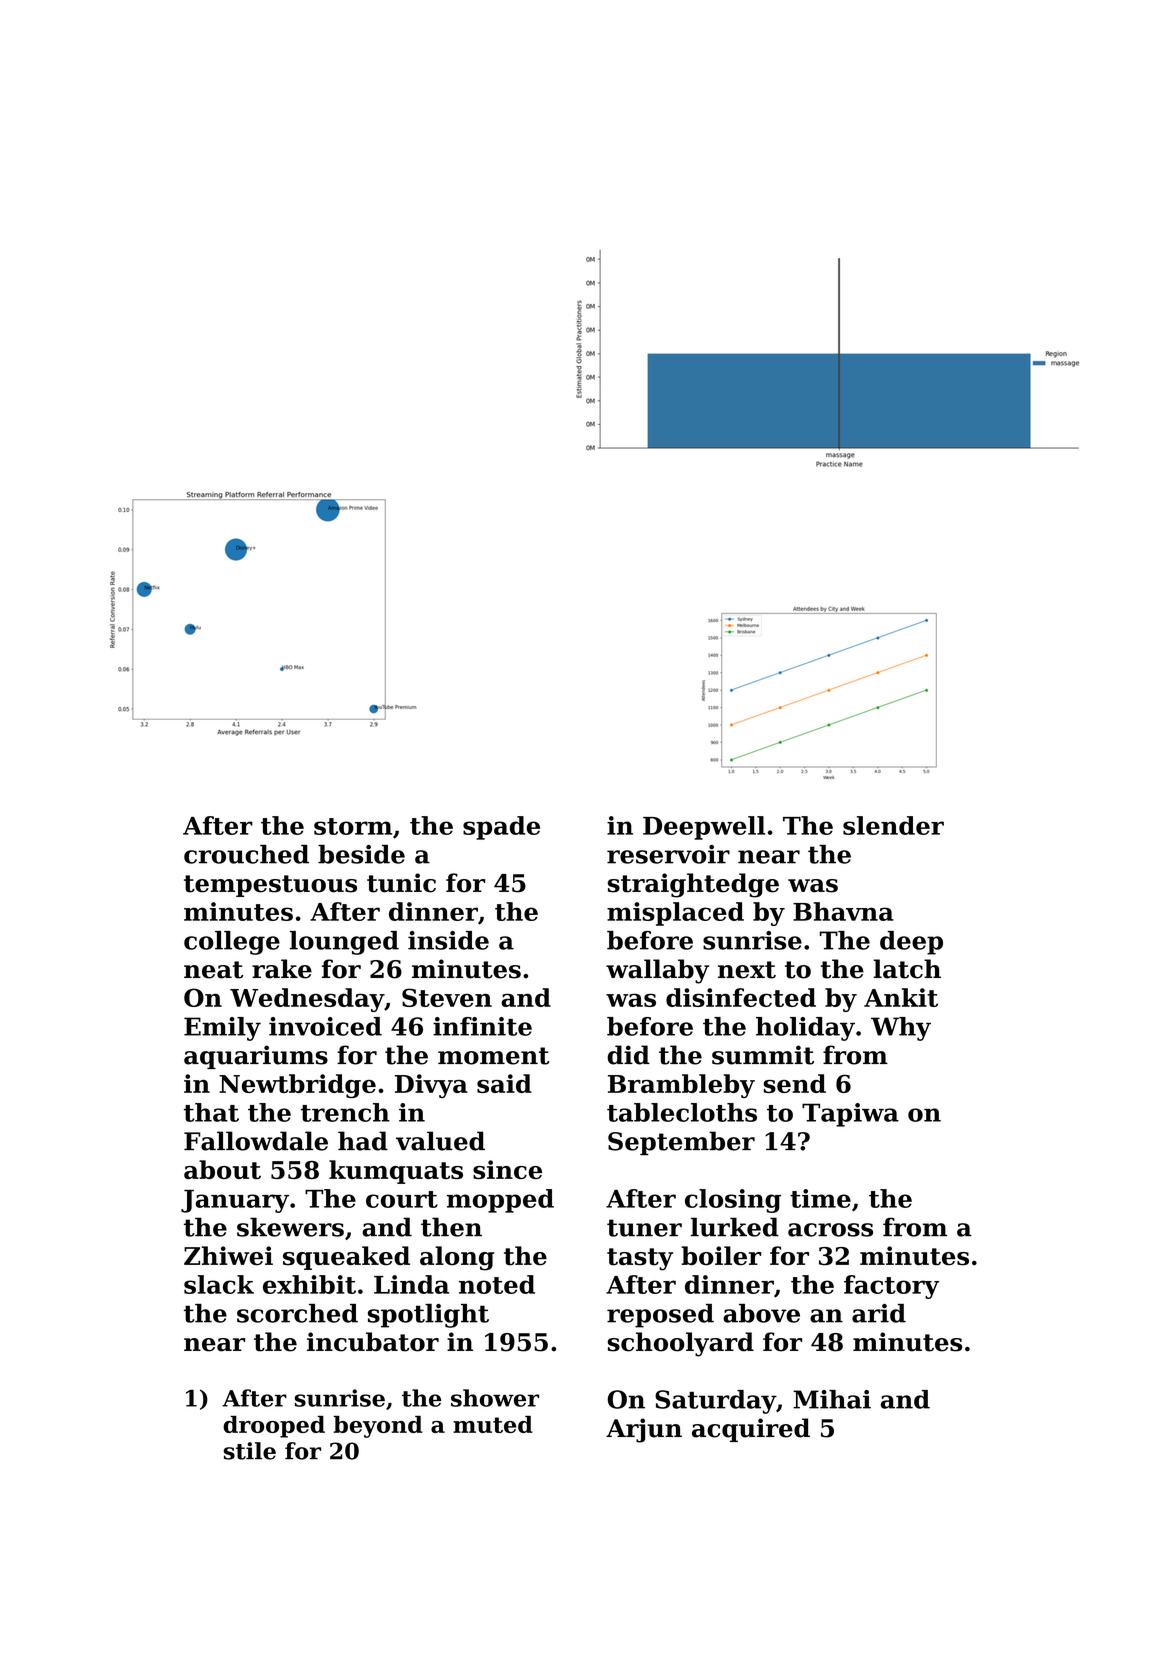  I want to click on inside, so click(448, 940).
